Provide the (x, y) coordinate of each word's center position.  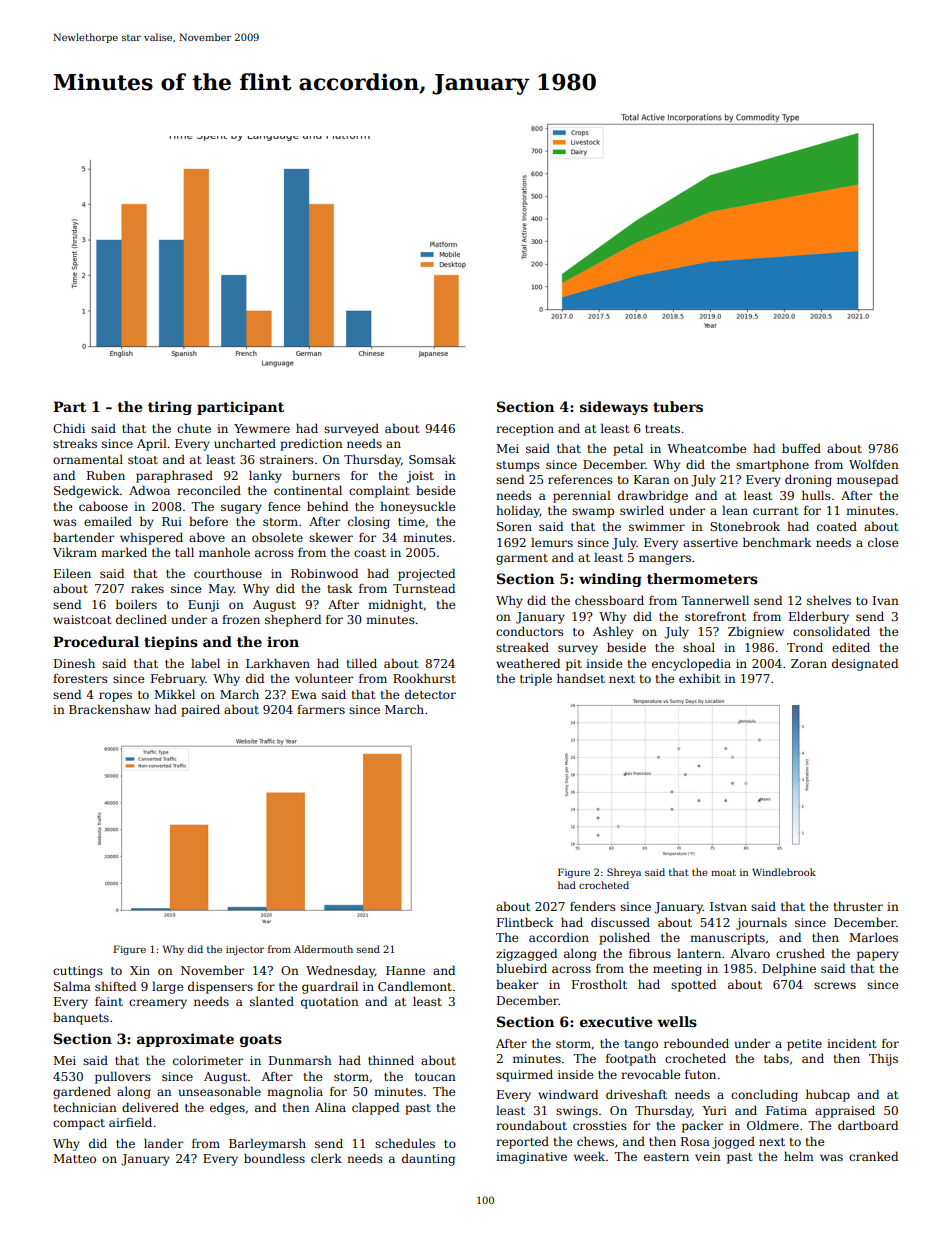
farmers (321, 709)
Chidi (69, 428)
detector (430, 694)
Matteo (74, 1158)
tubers (678, 406)
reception (525, 430)
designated (865, 664)
